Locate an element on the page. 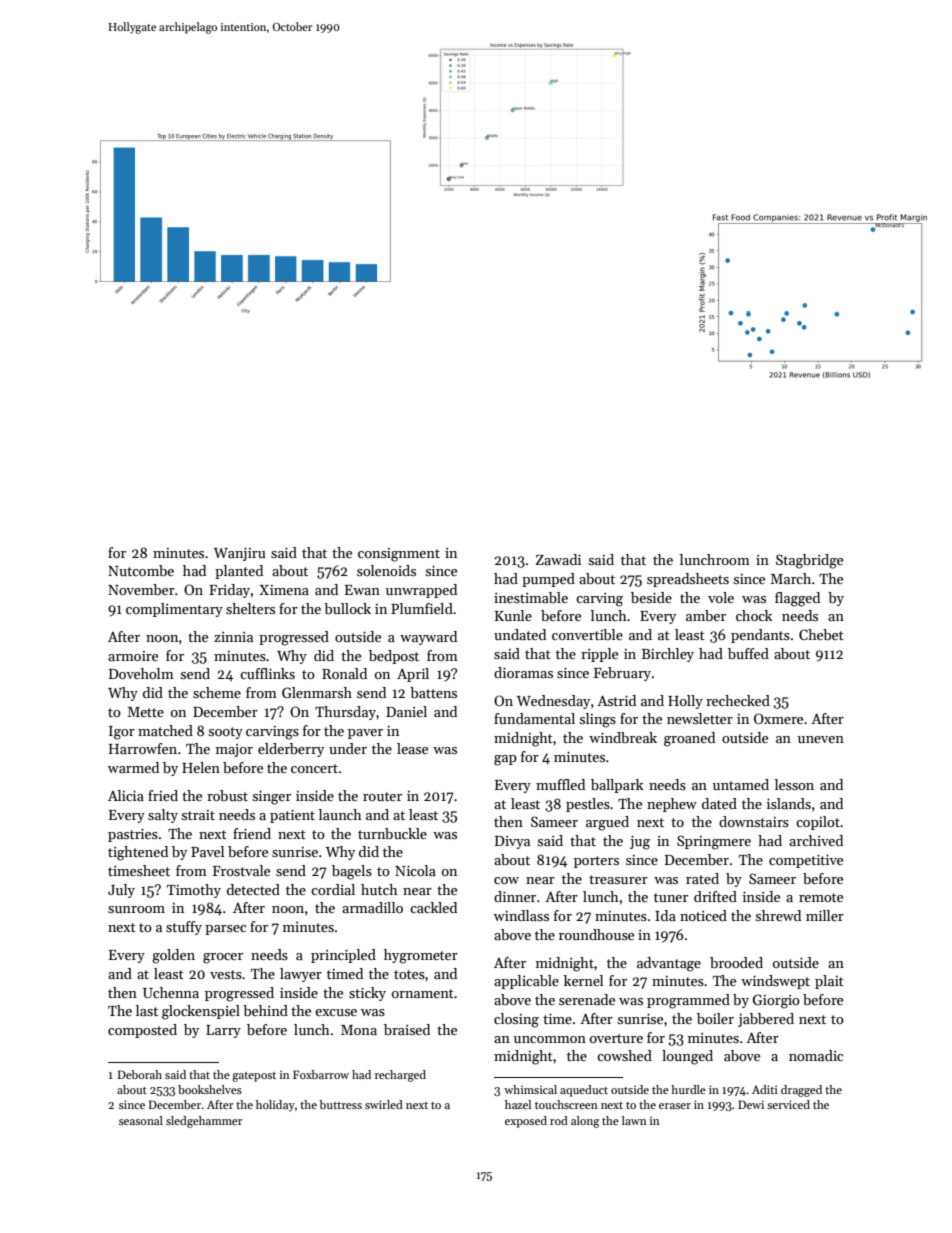 The image size is (952, 1233). flagged is located at coordinates (797, 599).
